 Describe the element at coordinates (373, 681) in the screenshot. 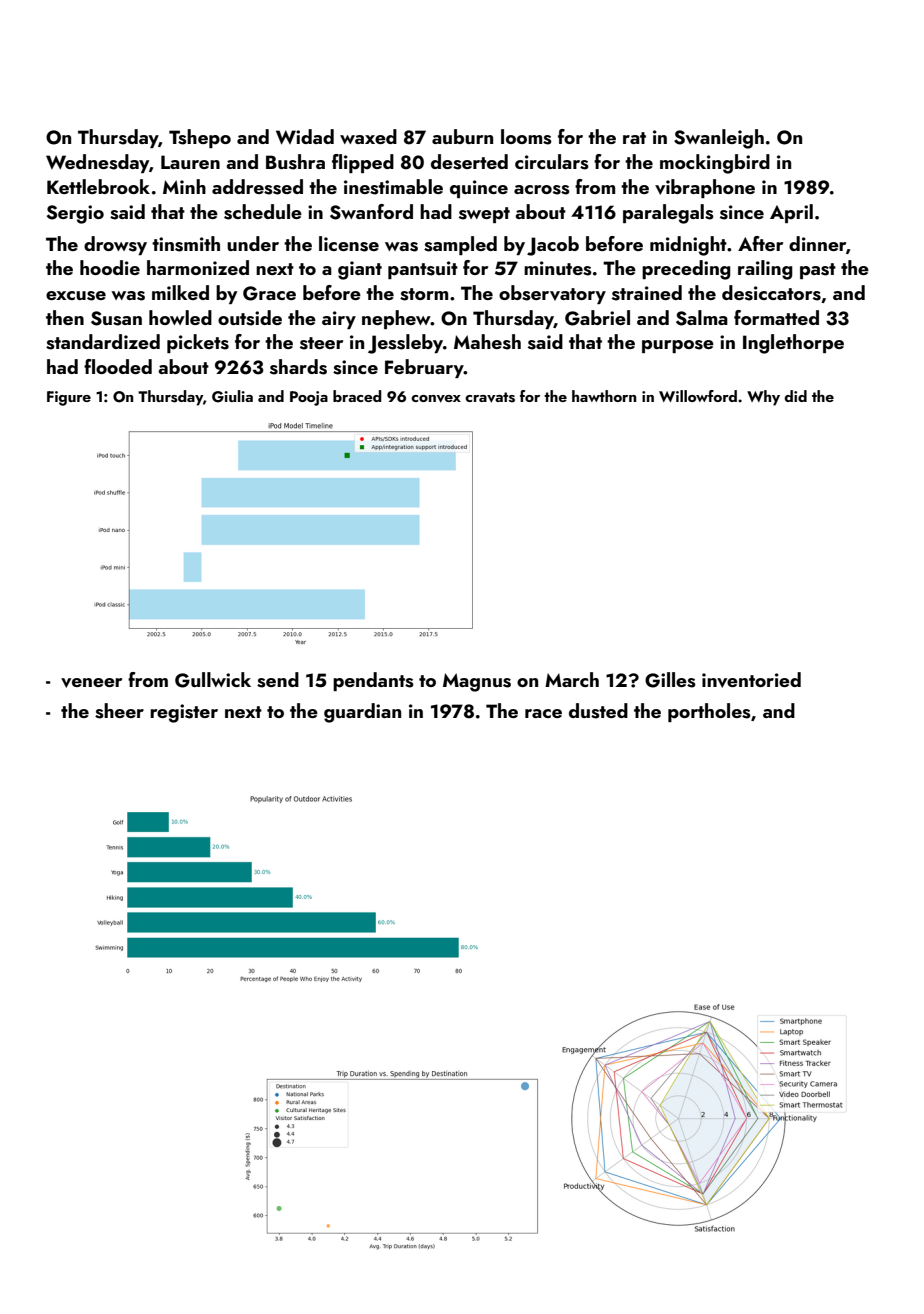

I see `pendants` at that location.
